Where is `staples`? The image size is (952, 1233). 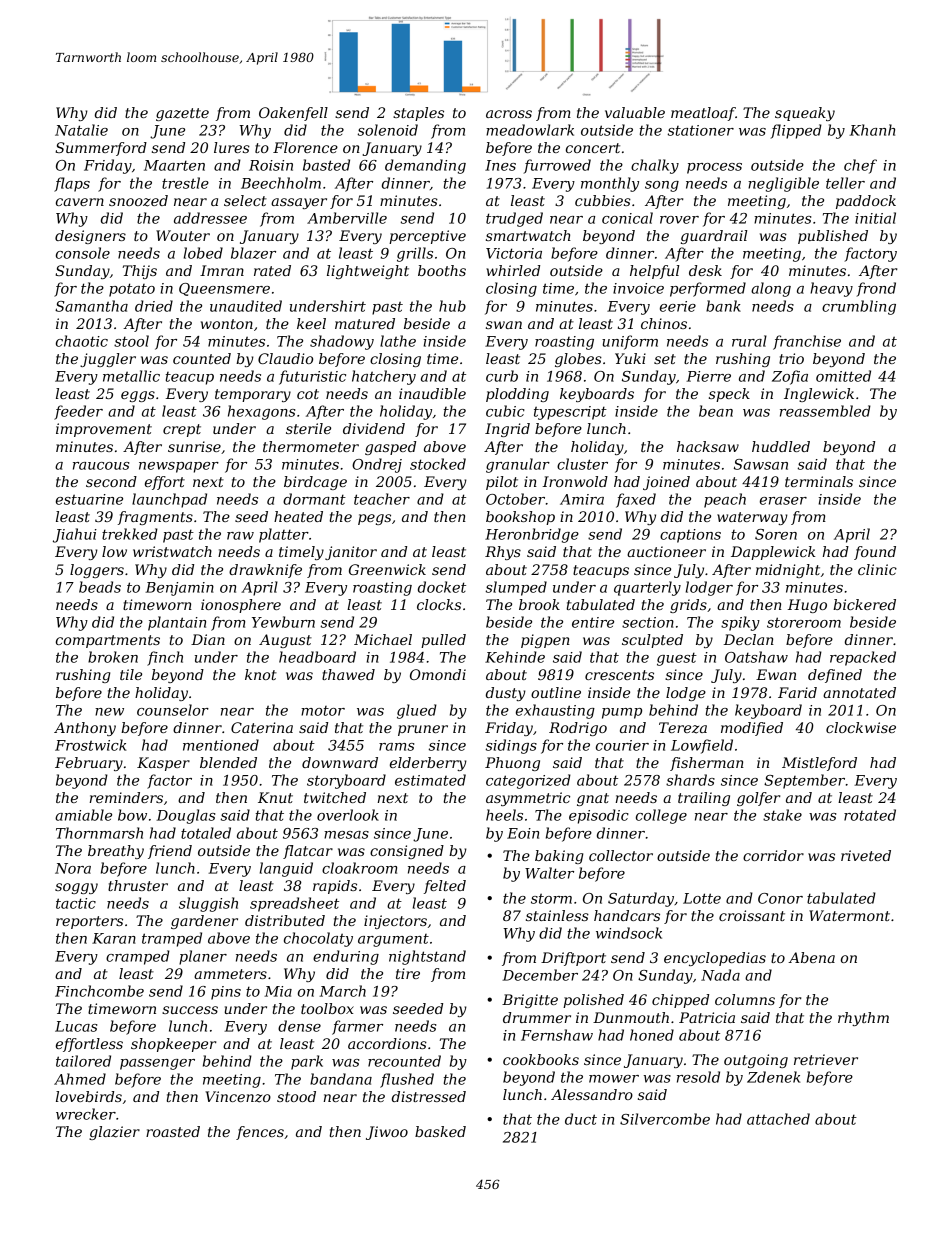
staples is located at coordinates (418, 114).
